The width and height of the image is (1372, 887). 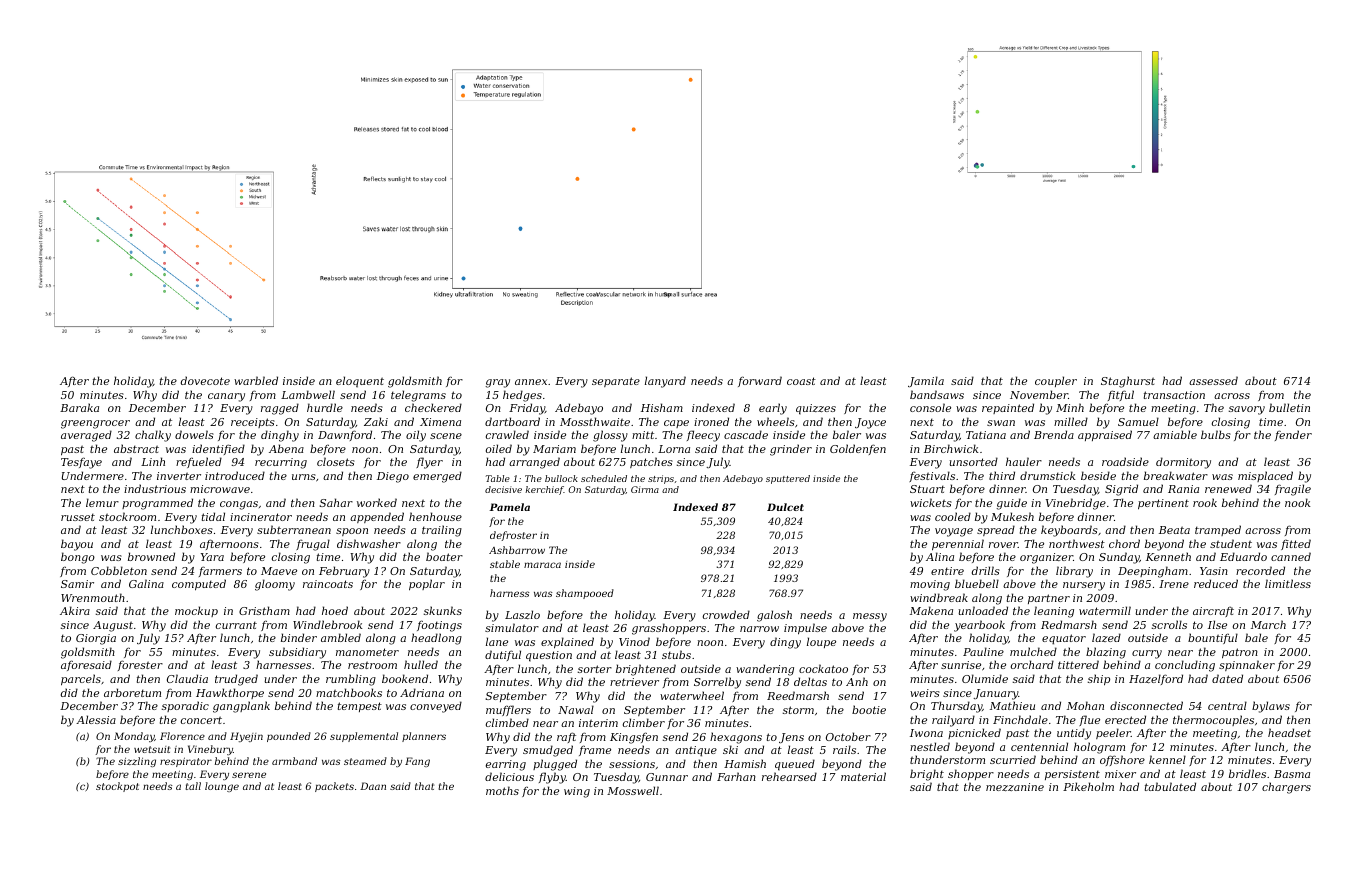 I want to click on lanyard, so click(x=665, y=382).
